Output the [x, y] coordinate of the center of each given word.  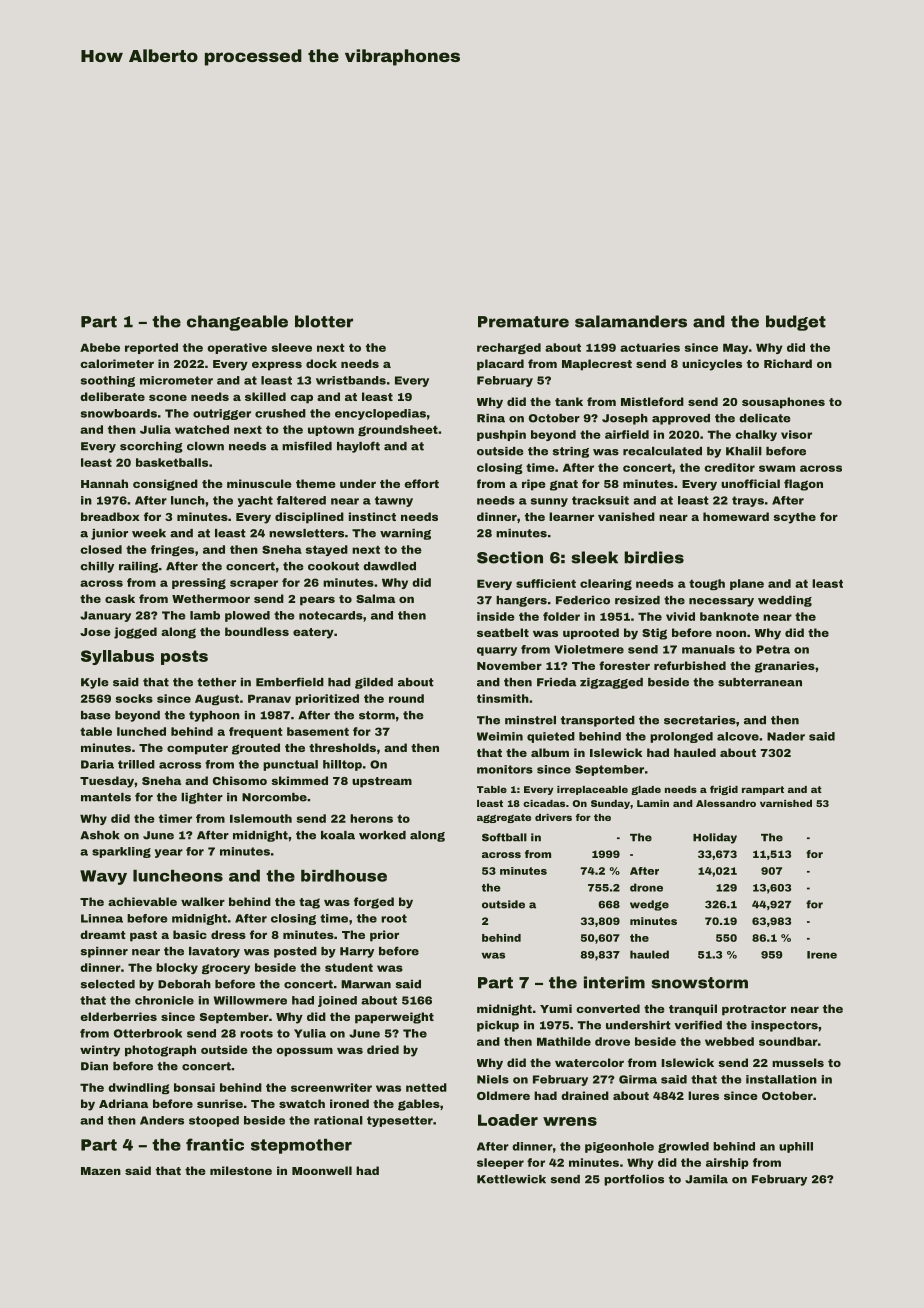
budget [796, 323]
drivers [553, 817]
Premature [523, 322]
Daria [97, 764]
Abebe [100, 347]
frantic [215, 1144]
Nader [786, 736]
